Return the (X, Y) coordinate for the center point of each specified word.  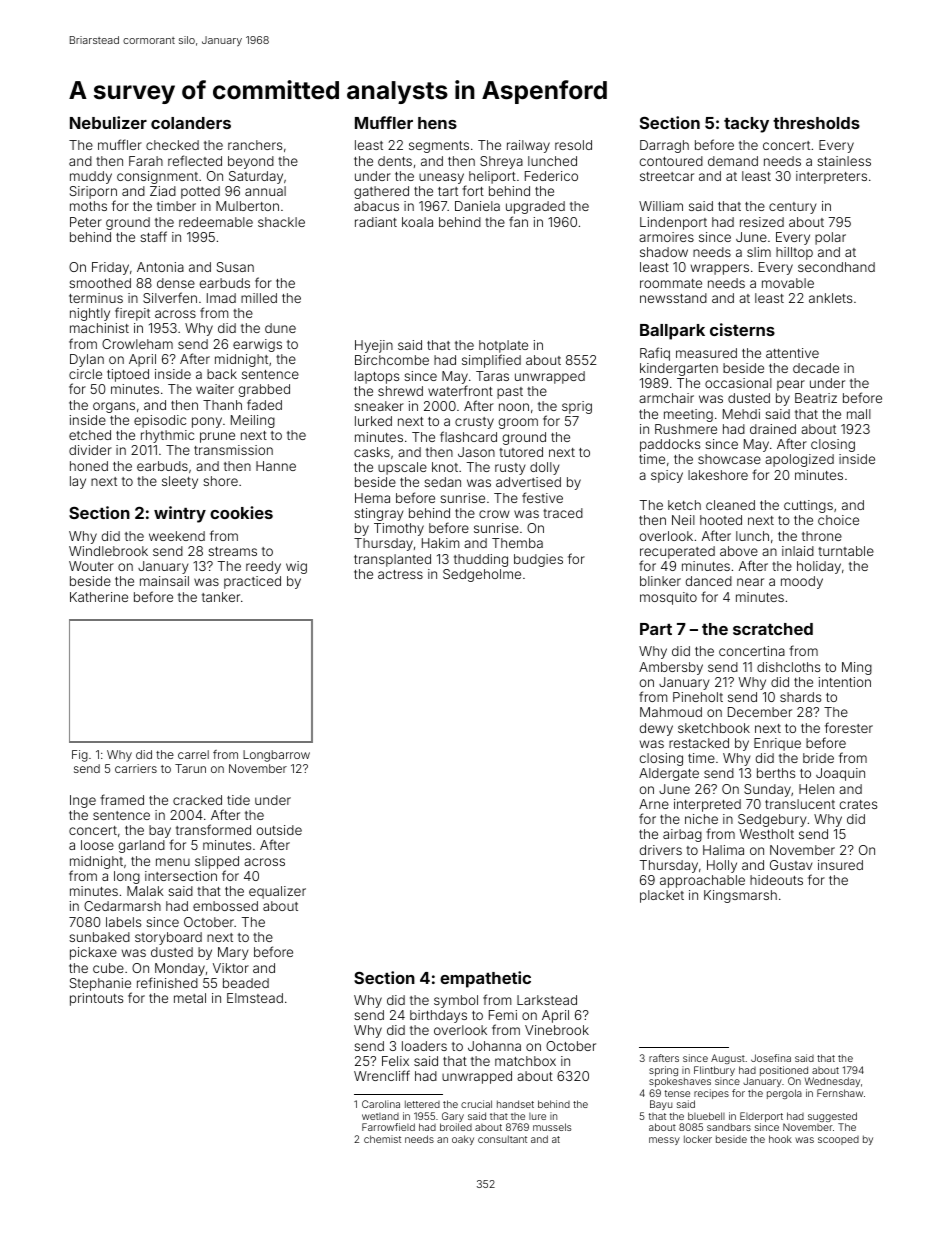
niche (701, 819)
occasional (738, 383)
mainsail (164, 581)
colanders (191, 123)
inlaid (798, 551)
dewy (656, 729)
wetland (380, 1116)
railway (528, 146)
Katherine (99, 597)
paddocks (670, 445)
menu (173, 862)
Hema (372, 498)
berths (776, 773)
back (222, 374)
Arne (654, 804)
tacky (746, 125)
